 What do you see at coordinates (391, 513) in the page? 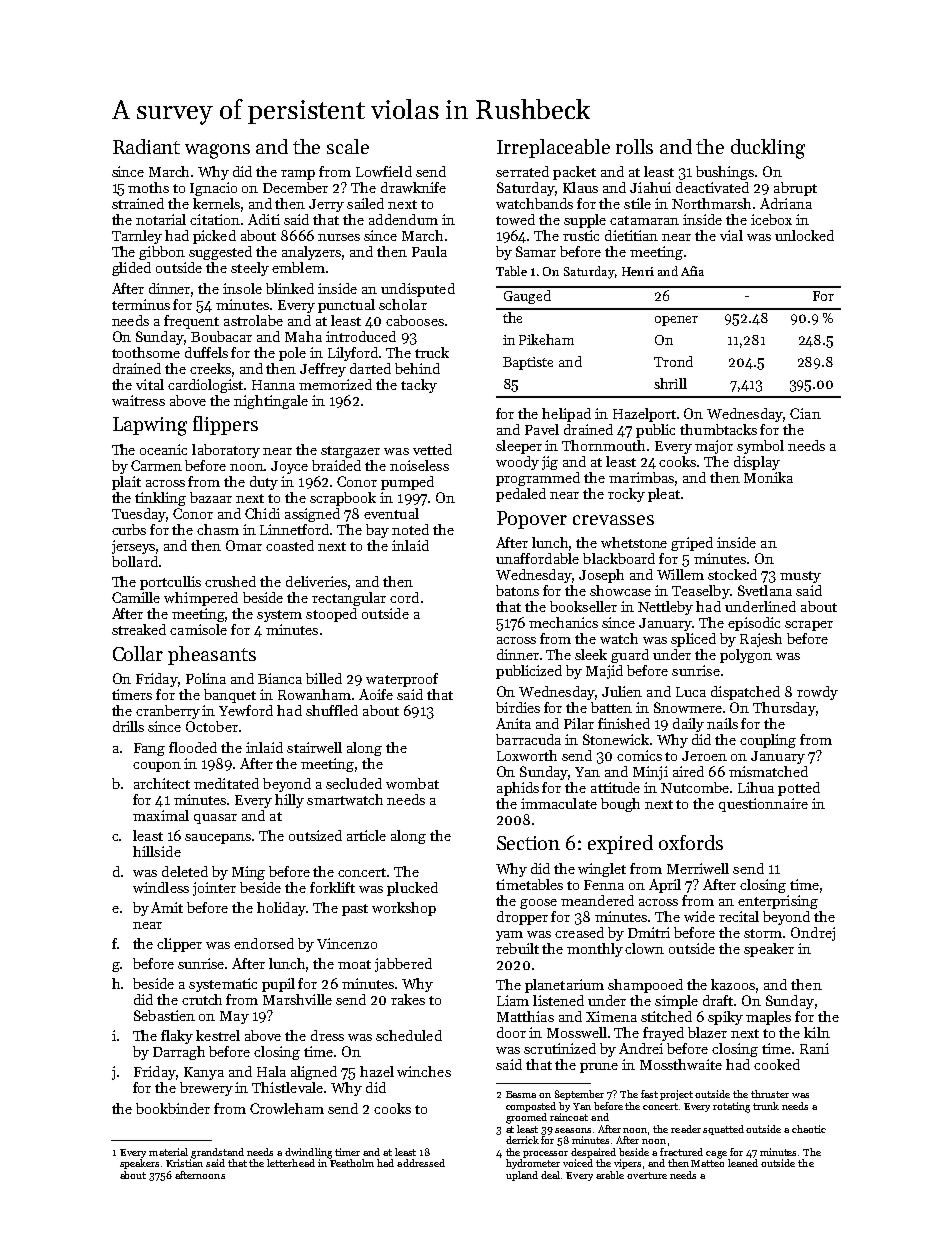
I see `eventual` at bounding box center [391, 513].
